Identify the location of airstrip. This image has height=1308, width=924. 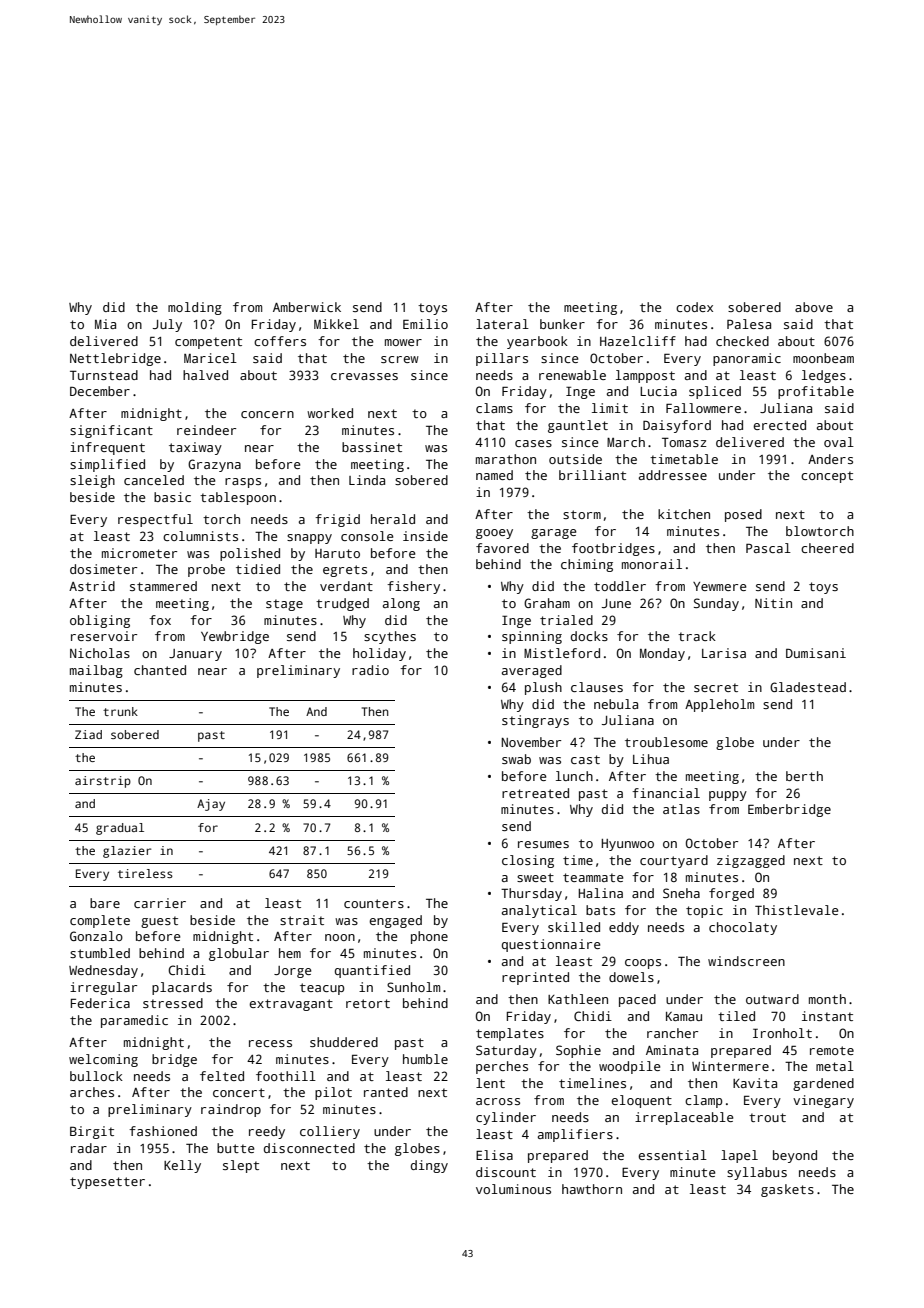
(103, 782).
